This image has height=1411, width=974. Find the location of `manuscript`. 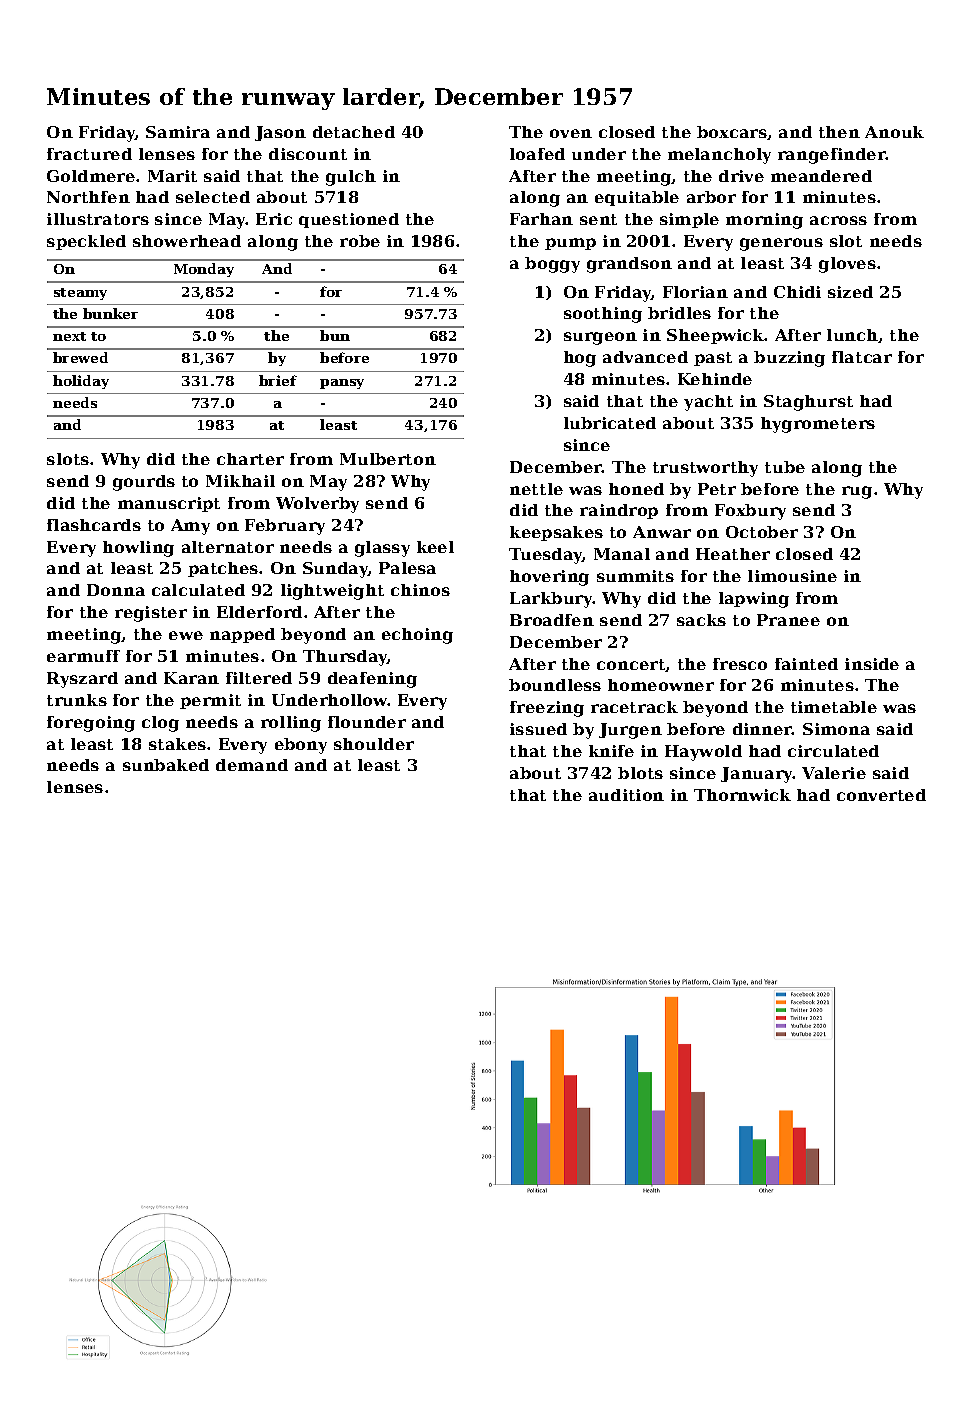

manuscript is located at coordinates (169, 504).
